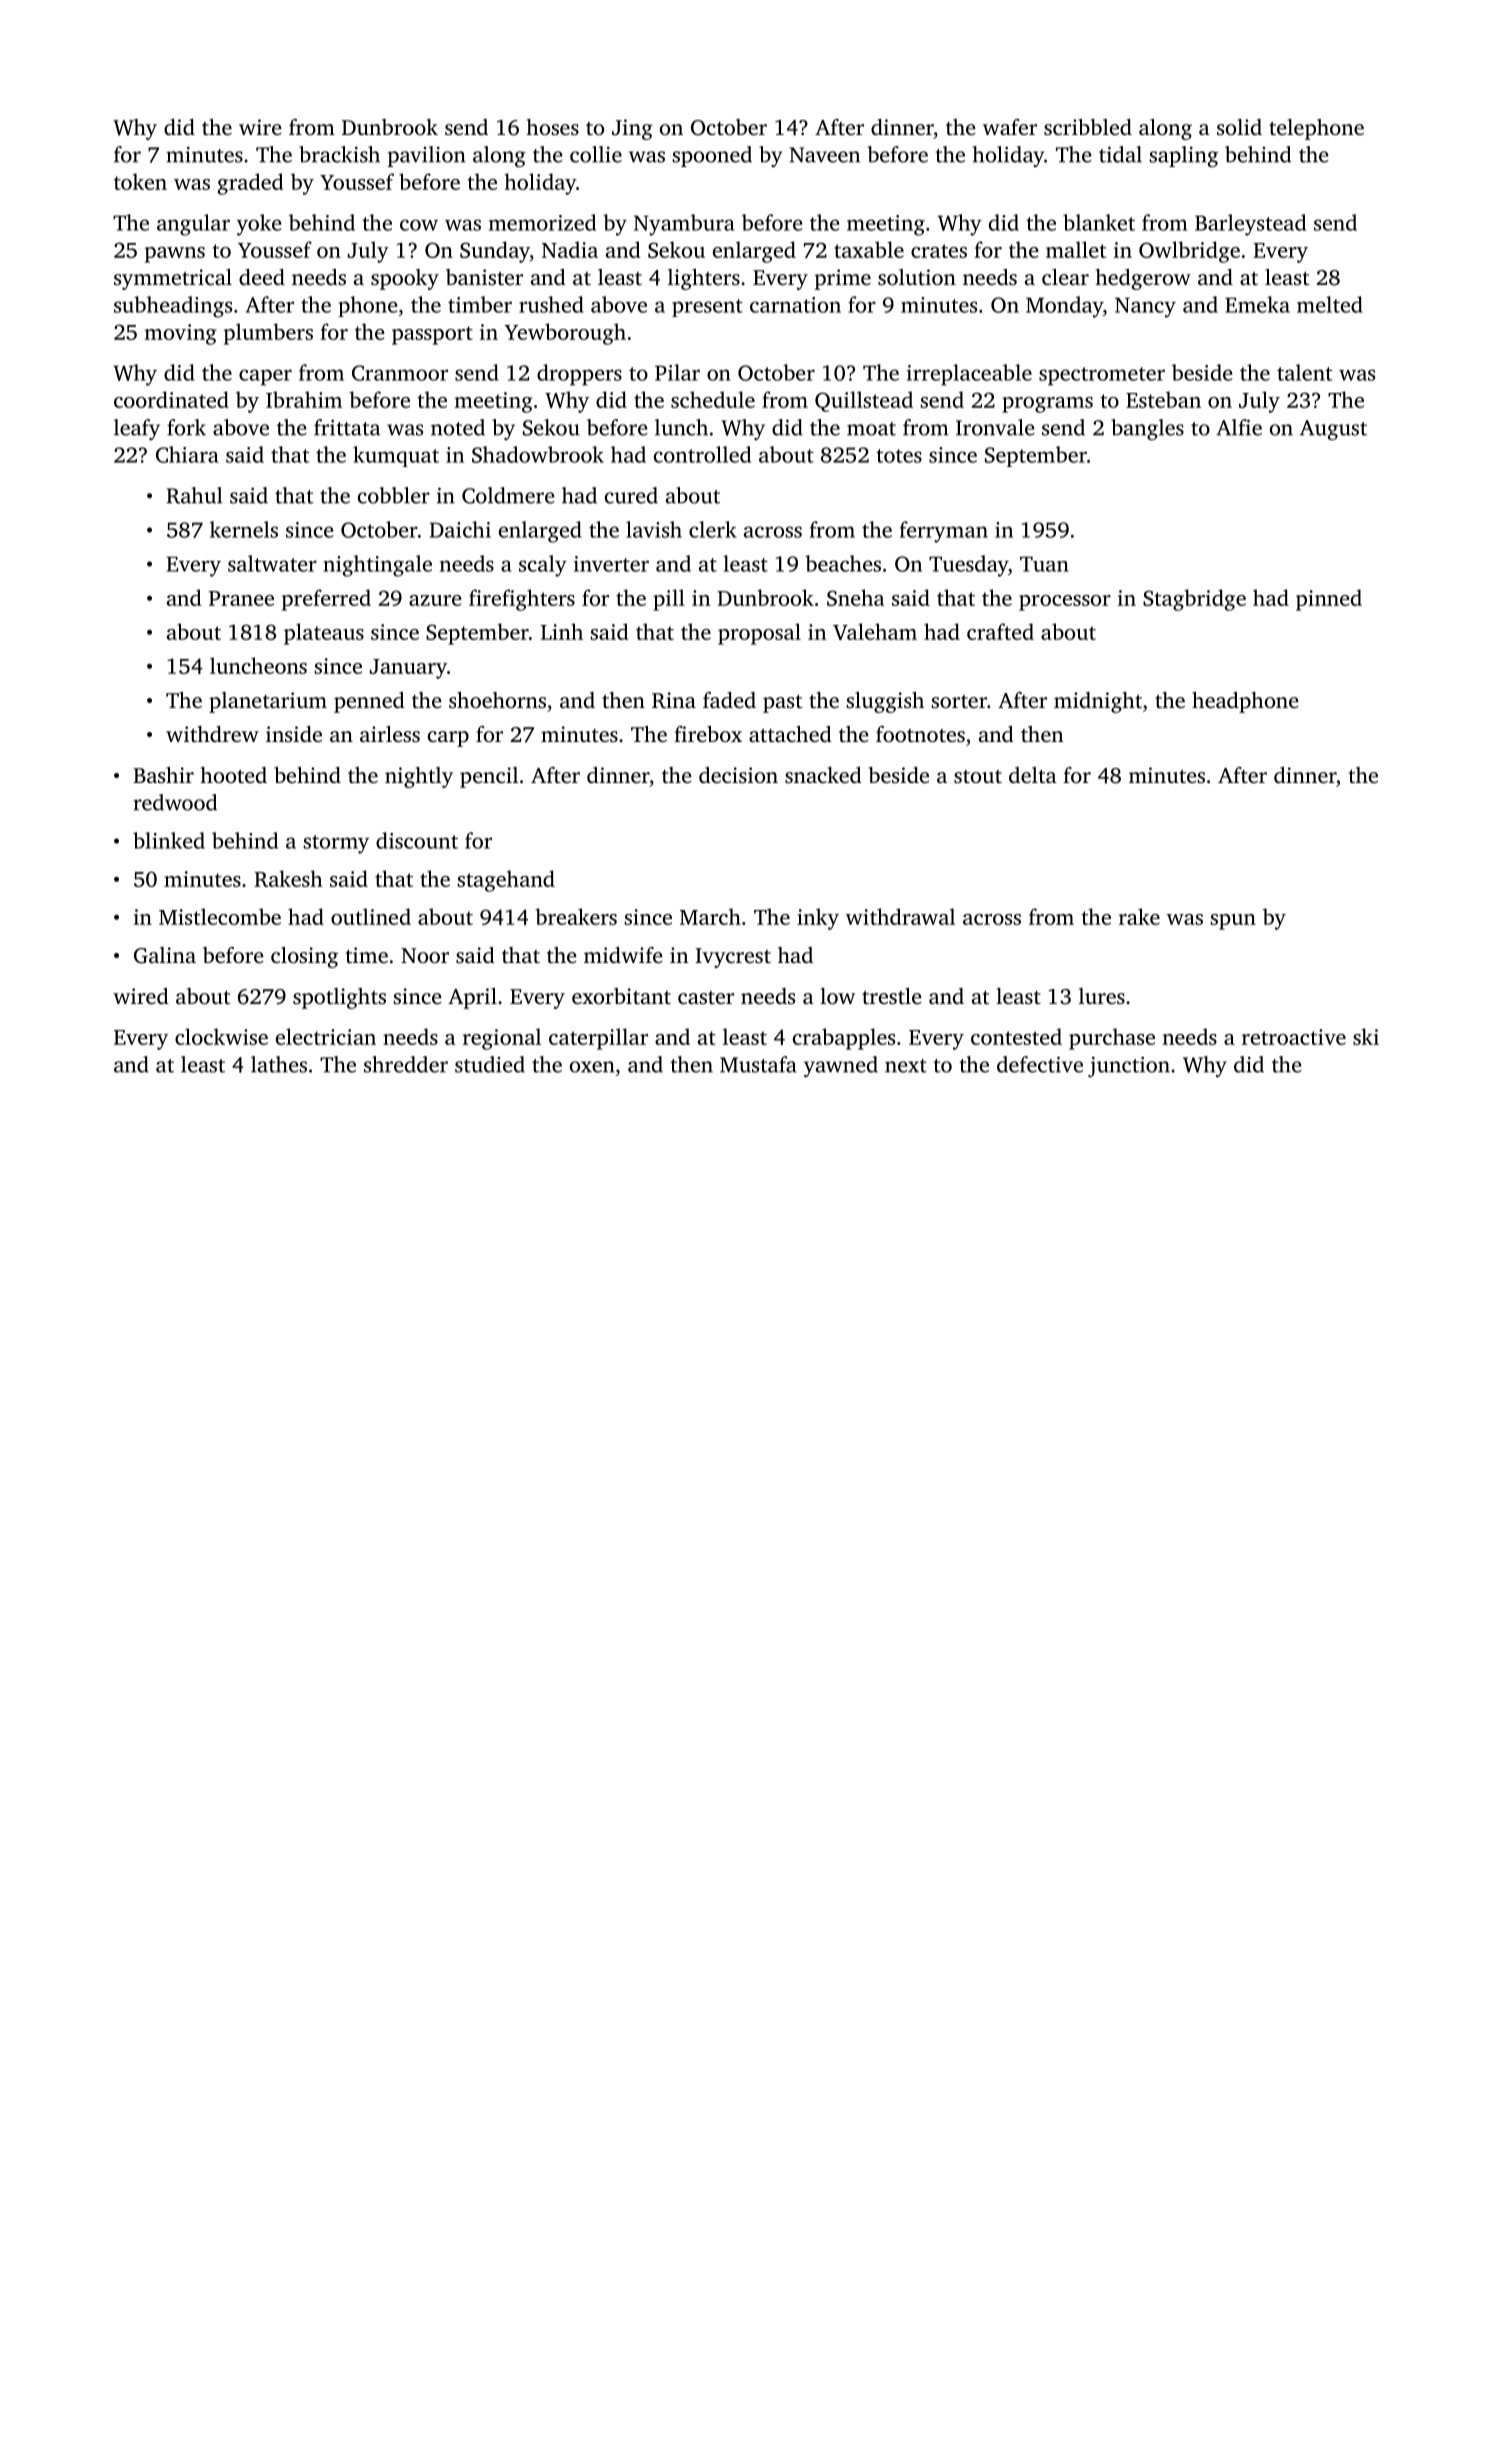  What do you see at coordinates (1194, 600) in the screenshot?
I see `Stagbridge` at bounding box center [1194, 600].
